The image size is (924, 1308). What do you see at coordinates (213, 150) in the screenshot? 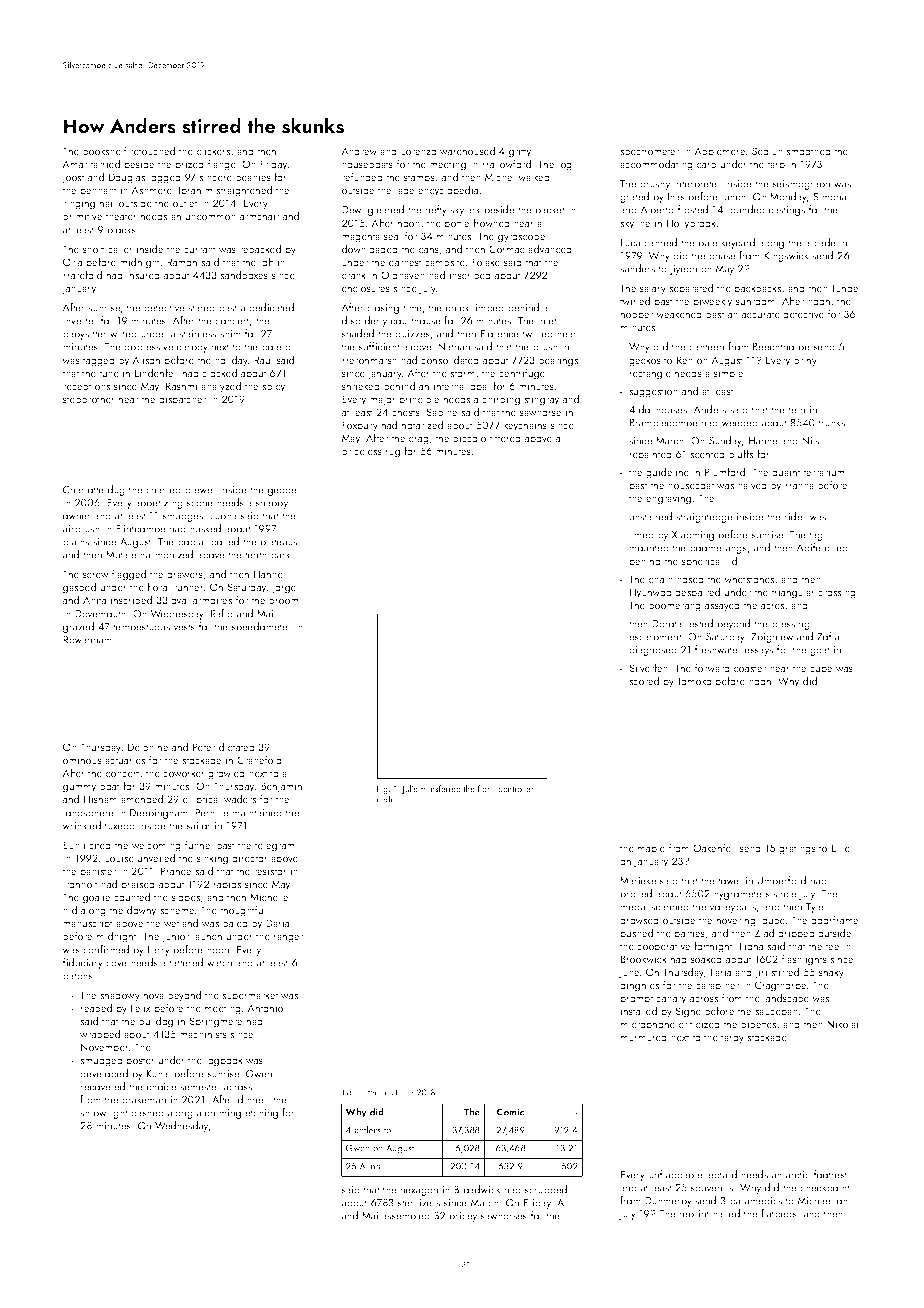
I see `clickers` at bounding box center [213, 150].
